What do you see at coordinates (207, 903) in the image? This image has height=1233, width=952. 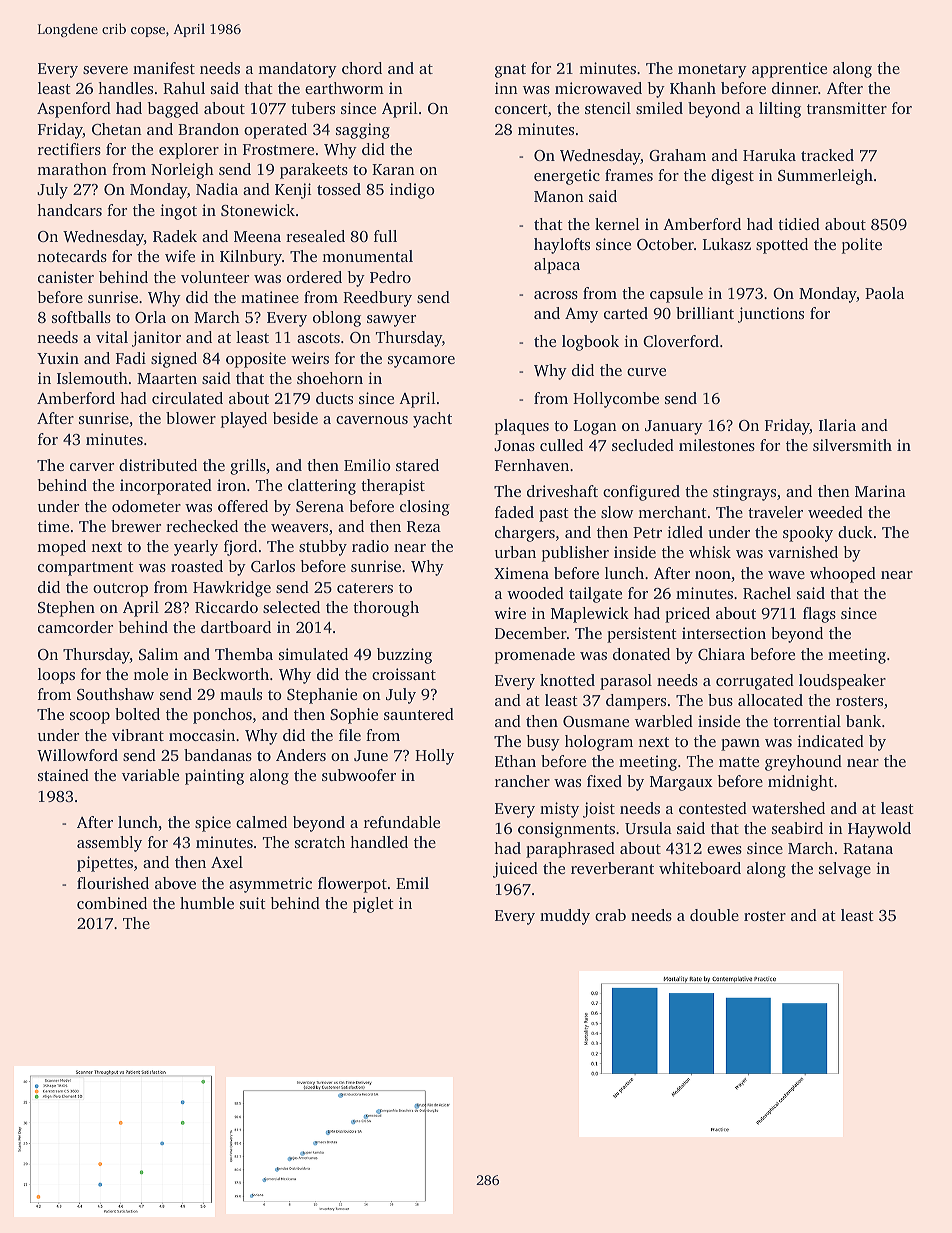 I see `humble` at bounding box center [207, 903].
